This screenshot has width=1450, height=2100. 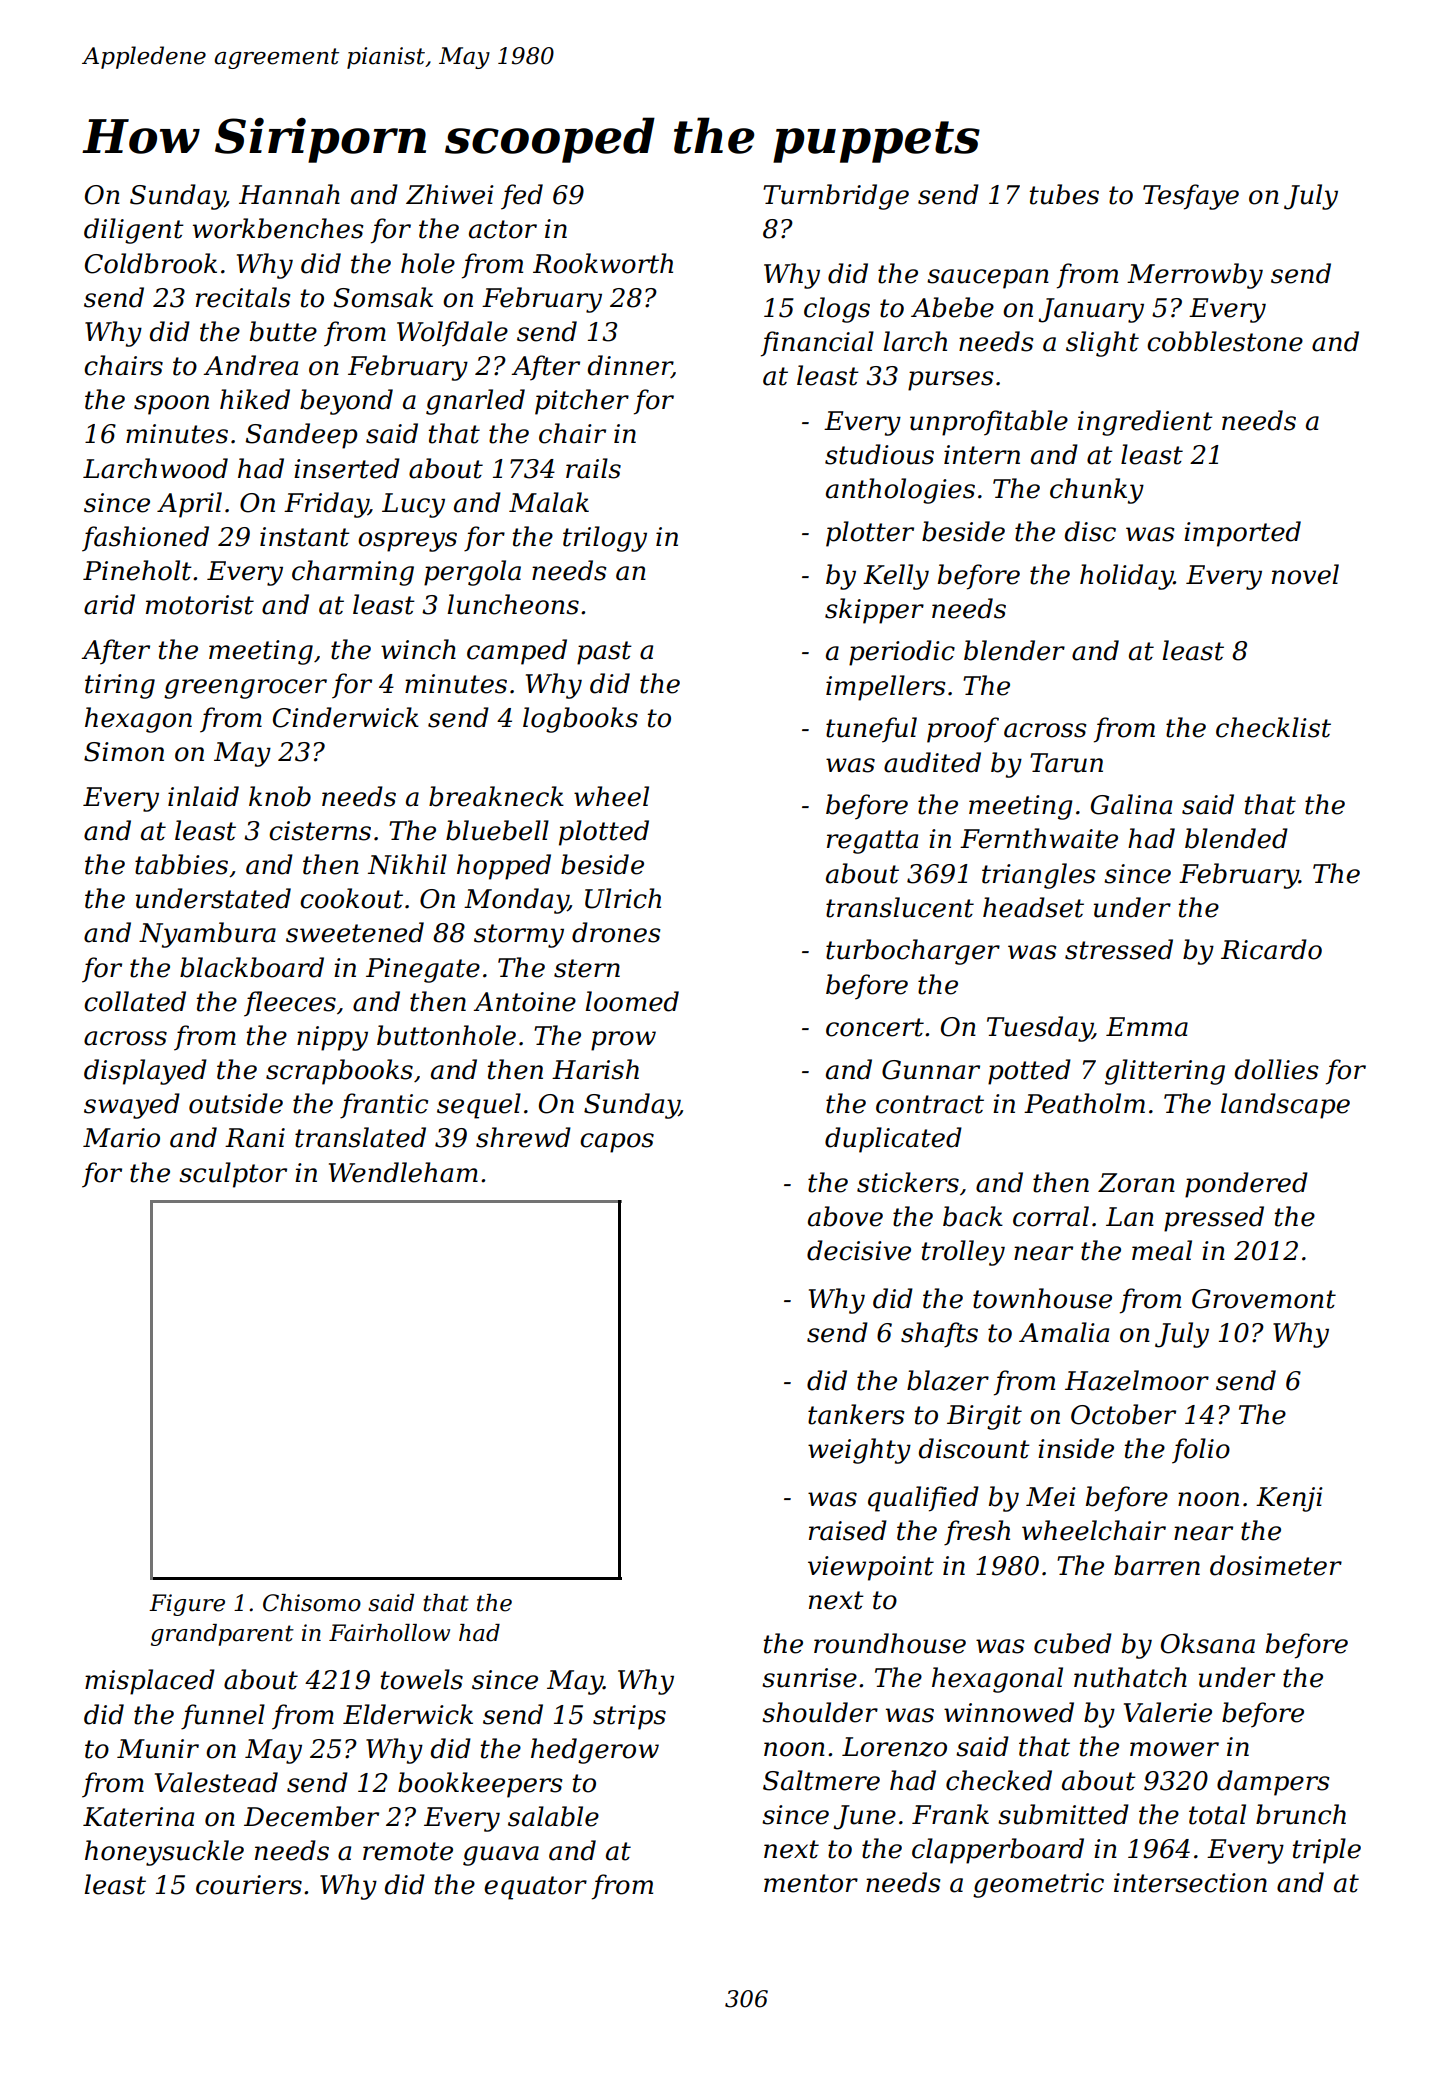 What do you see at coordinates (1225, 341) in the screenshot?
I see `cobblestone` at bounding box center [1225, 341].
